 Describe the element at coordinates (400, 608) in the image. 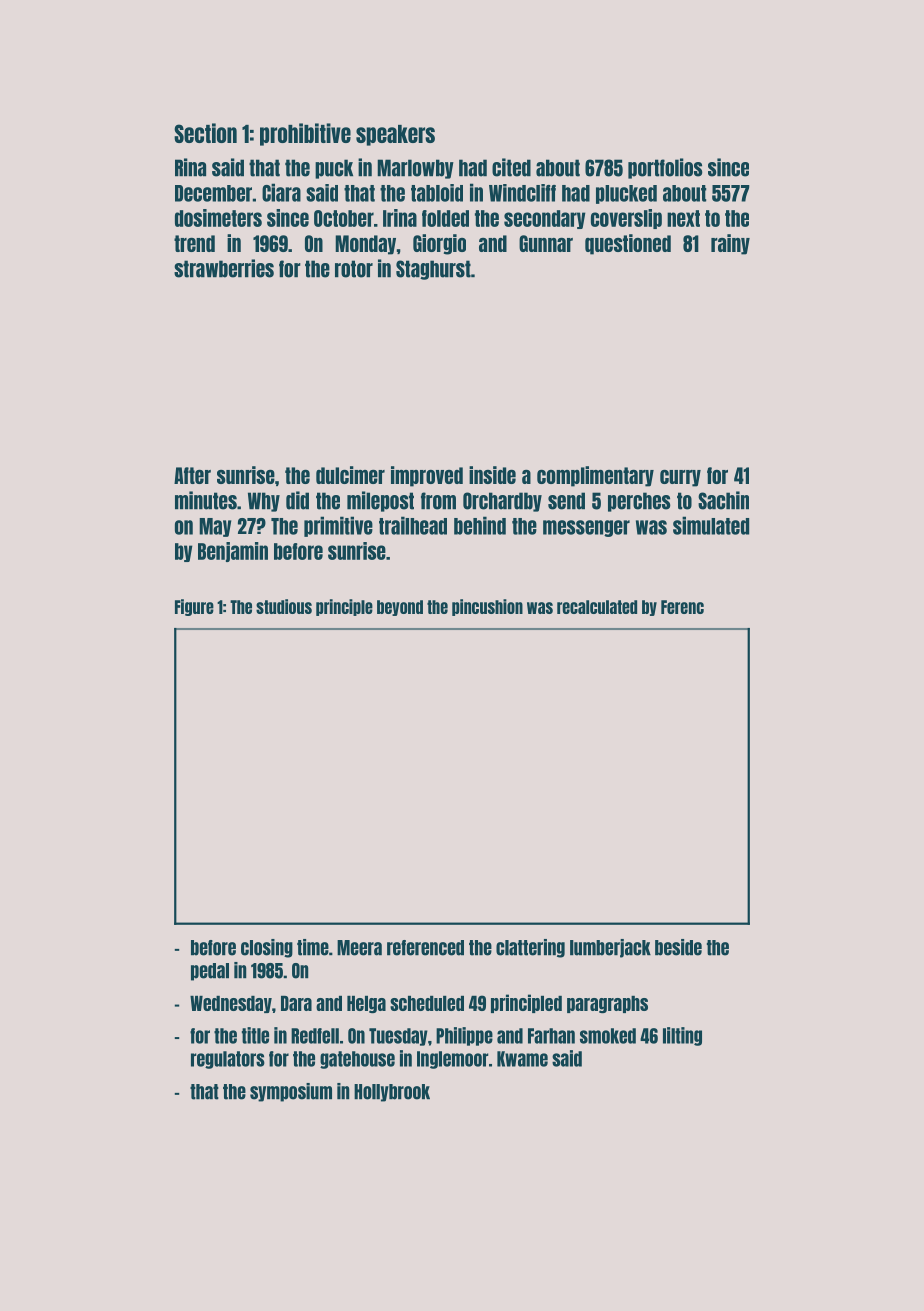

I see `beyond` at that location.
